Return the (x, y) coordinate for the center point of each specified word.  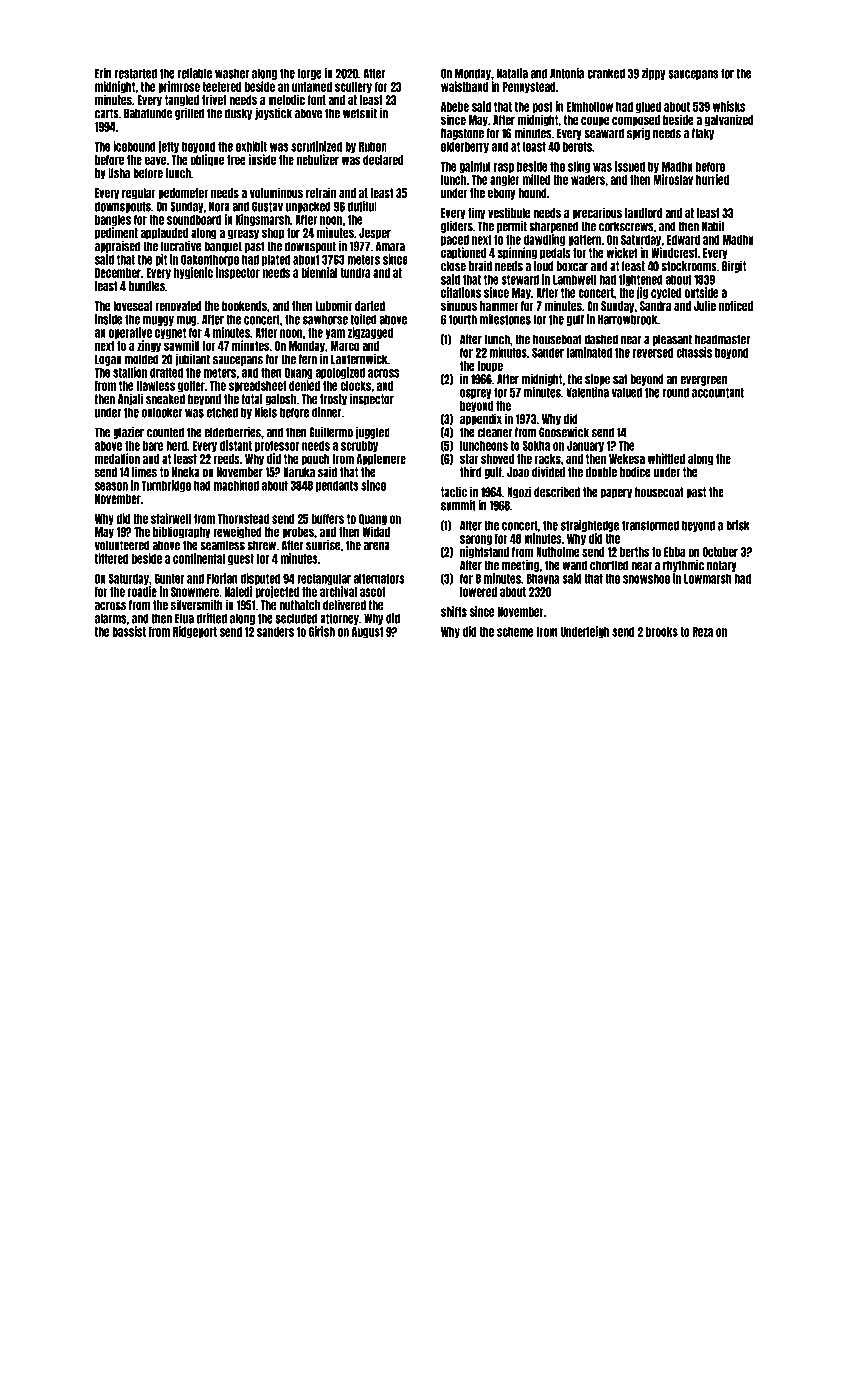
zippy (654, 74)
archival (338, 591)
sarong (476, 540)
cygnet (170, 333)
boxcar (572, 266)
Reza (703, 632)
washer (232, 73)
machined (236, 485)
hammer (499, 306)
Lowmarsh (708, 579)
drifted (212, 618)
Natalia (512, 73)
